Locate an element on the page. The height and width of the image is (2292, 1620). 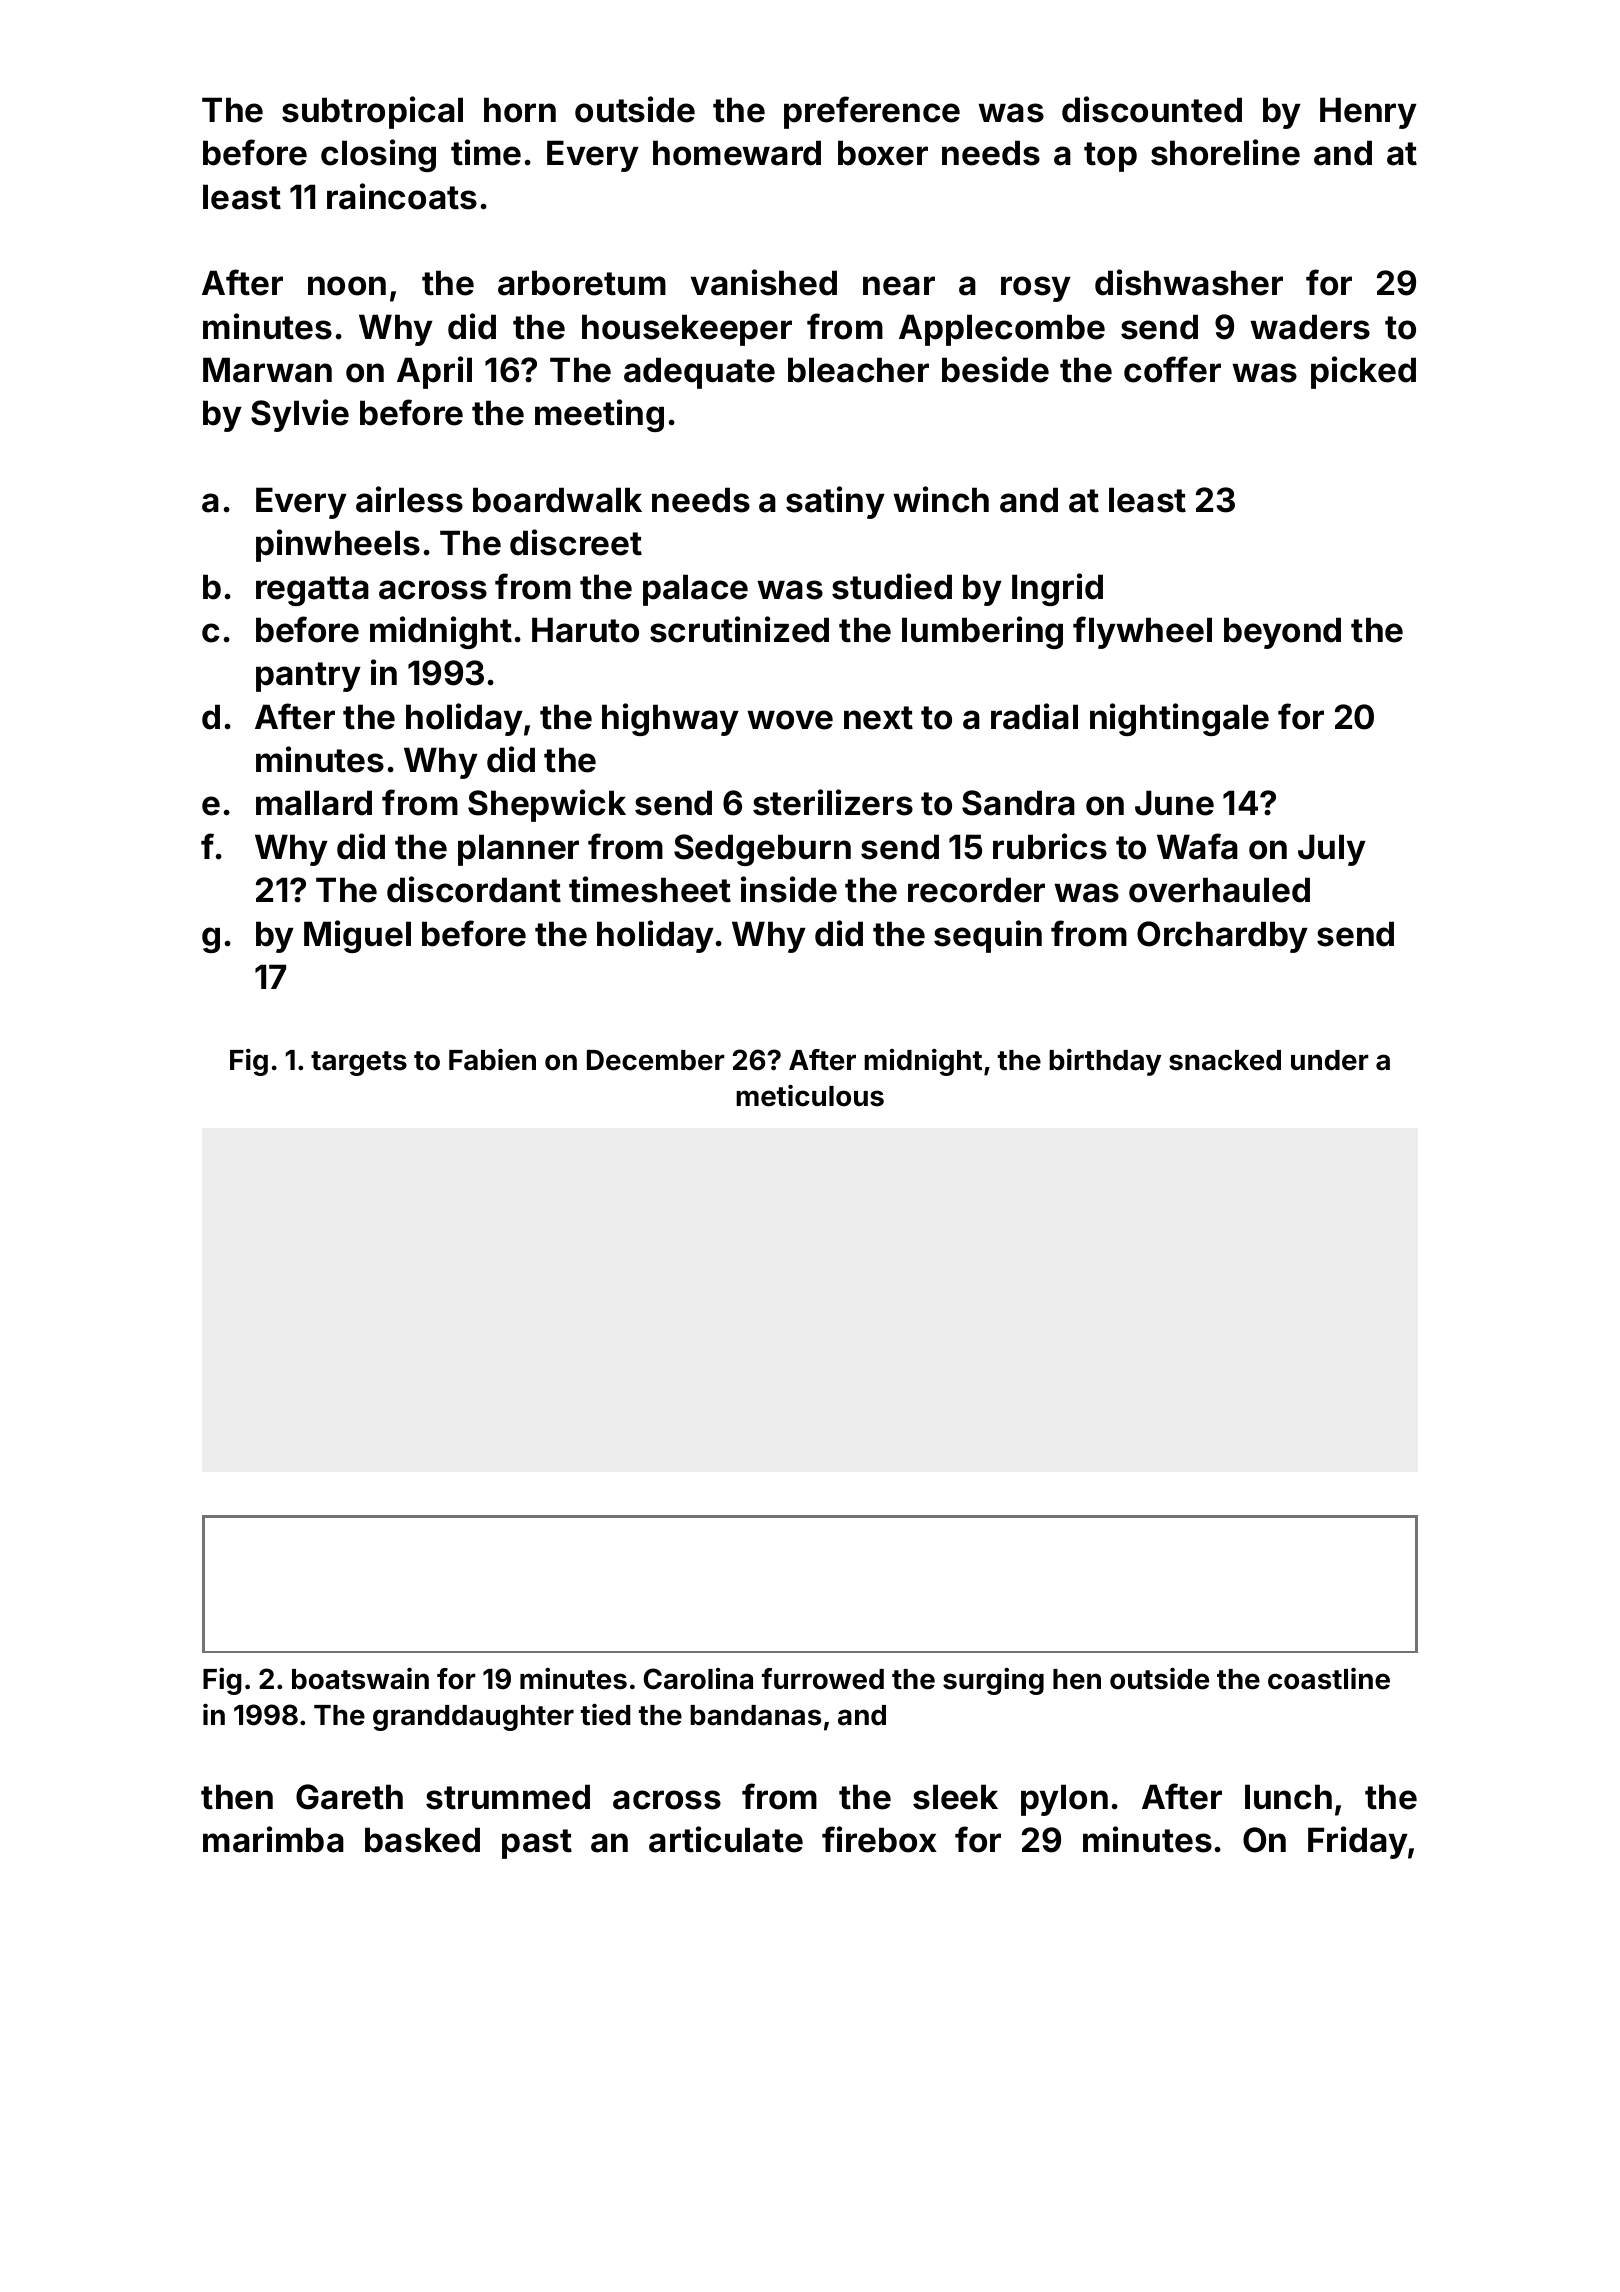
boatswain is located at coordinates (360, 1679).
